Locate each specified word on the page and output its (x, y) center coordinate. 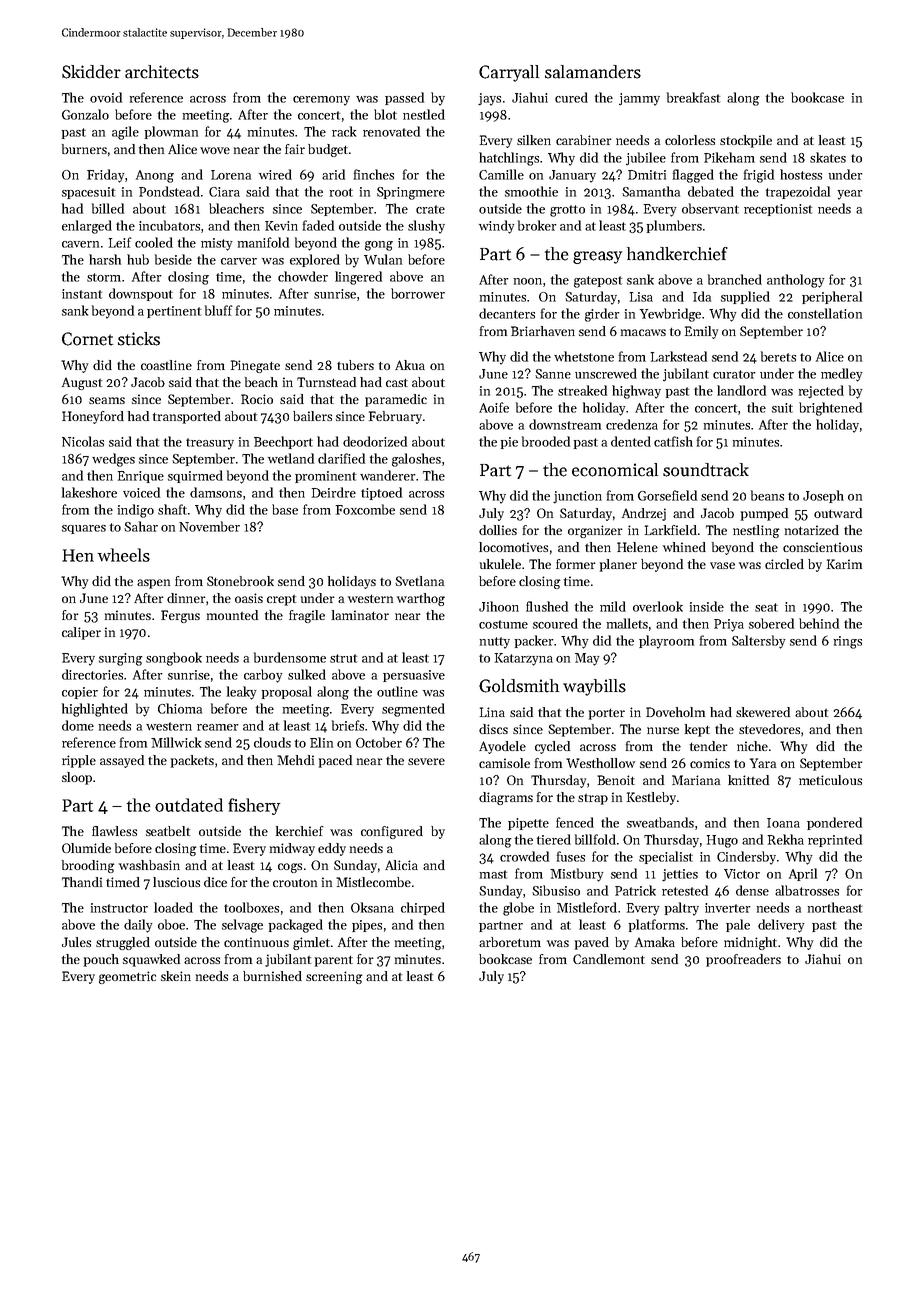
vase (722, 565)
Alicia (401, 865)
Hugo (722, 841)
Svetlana (419, 581)
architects (162, 72)
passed (404, 98)
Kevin (281, 226)
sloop (77, 778)
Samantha (651, 191)
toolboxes (251, 907)
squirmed (195, 476)
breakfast (693, 97)
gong (379, 246)
